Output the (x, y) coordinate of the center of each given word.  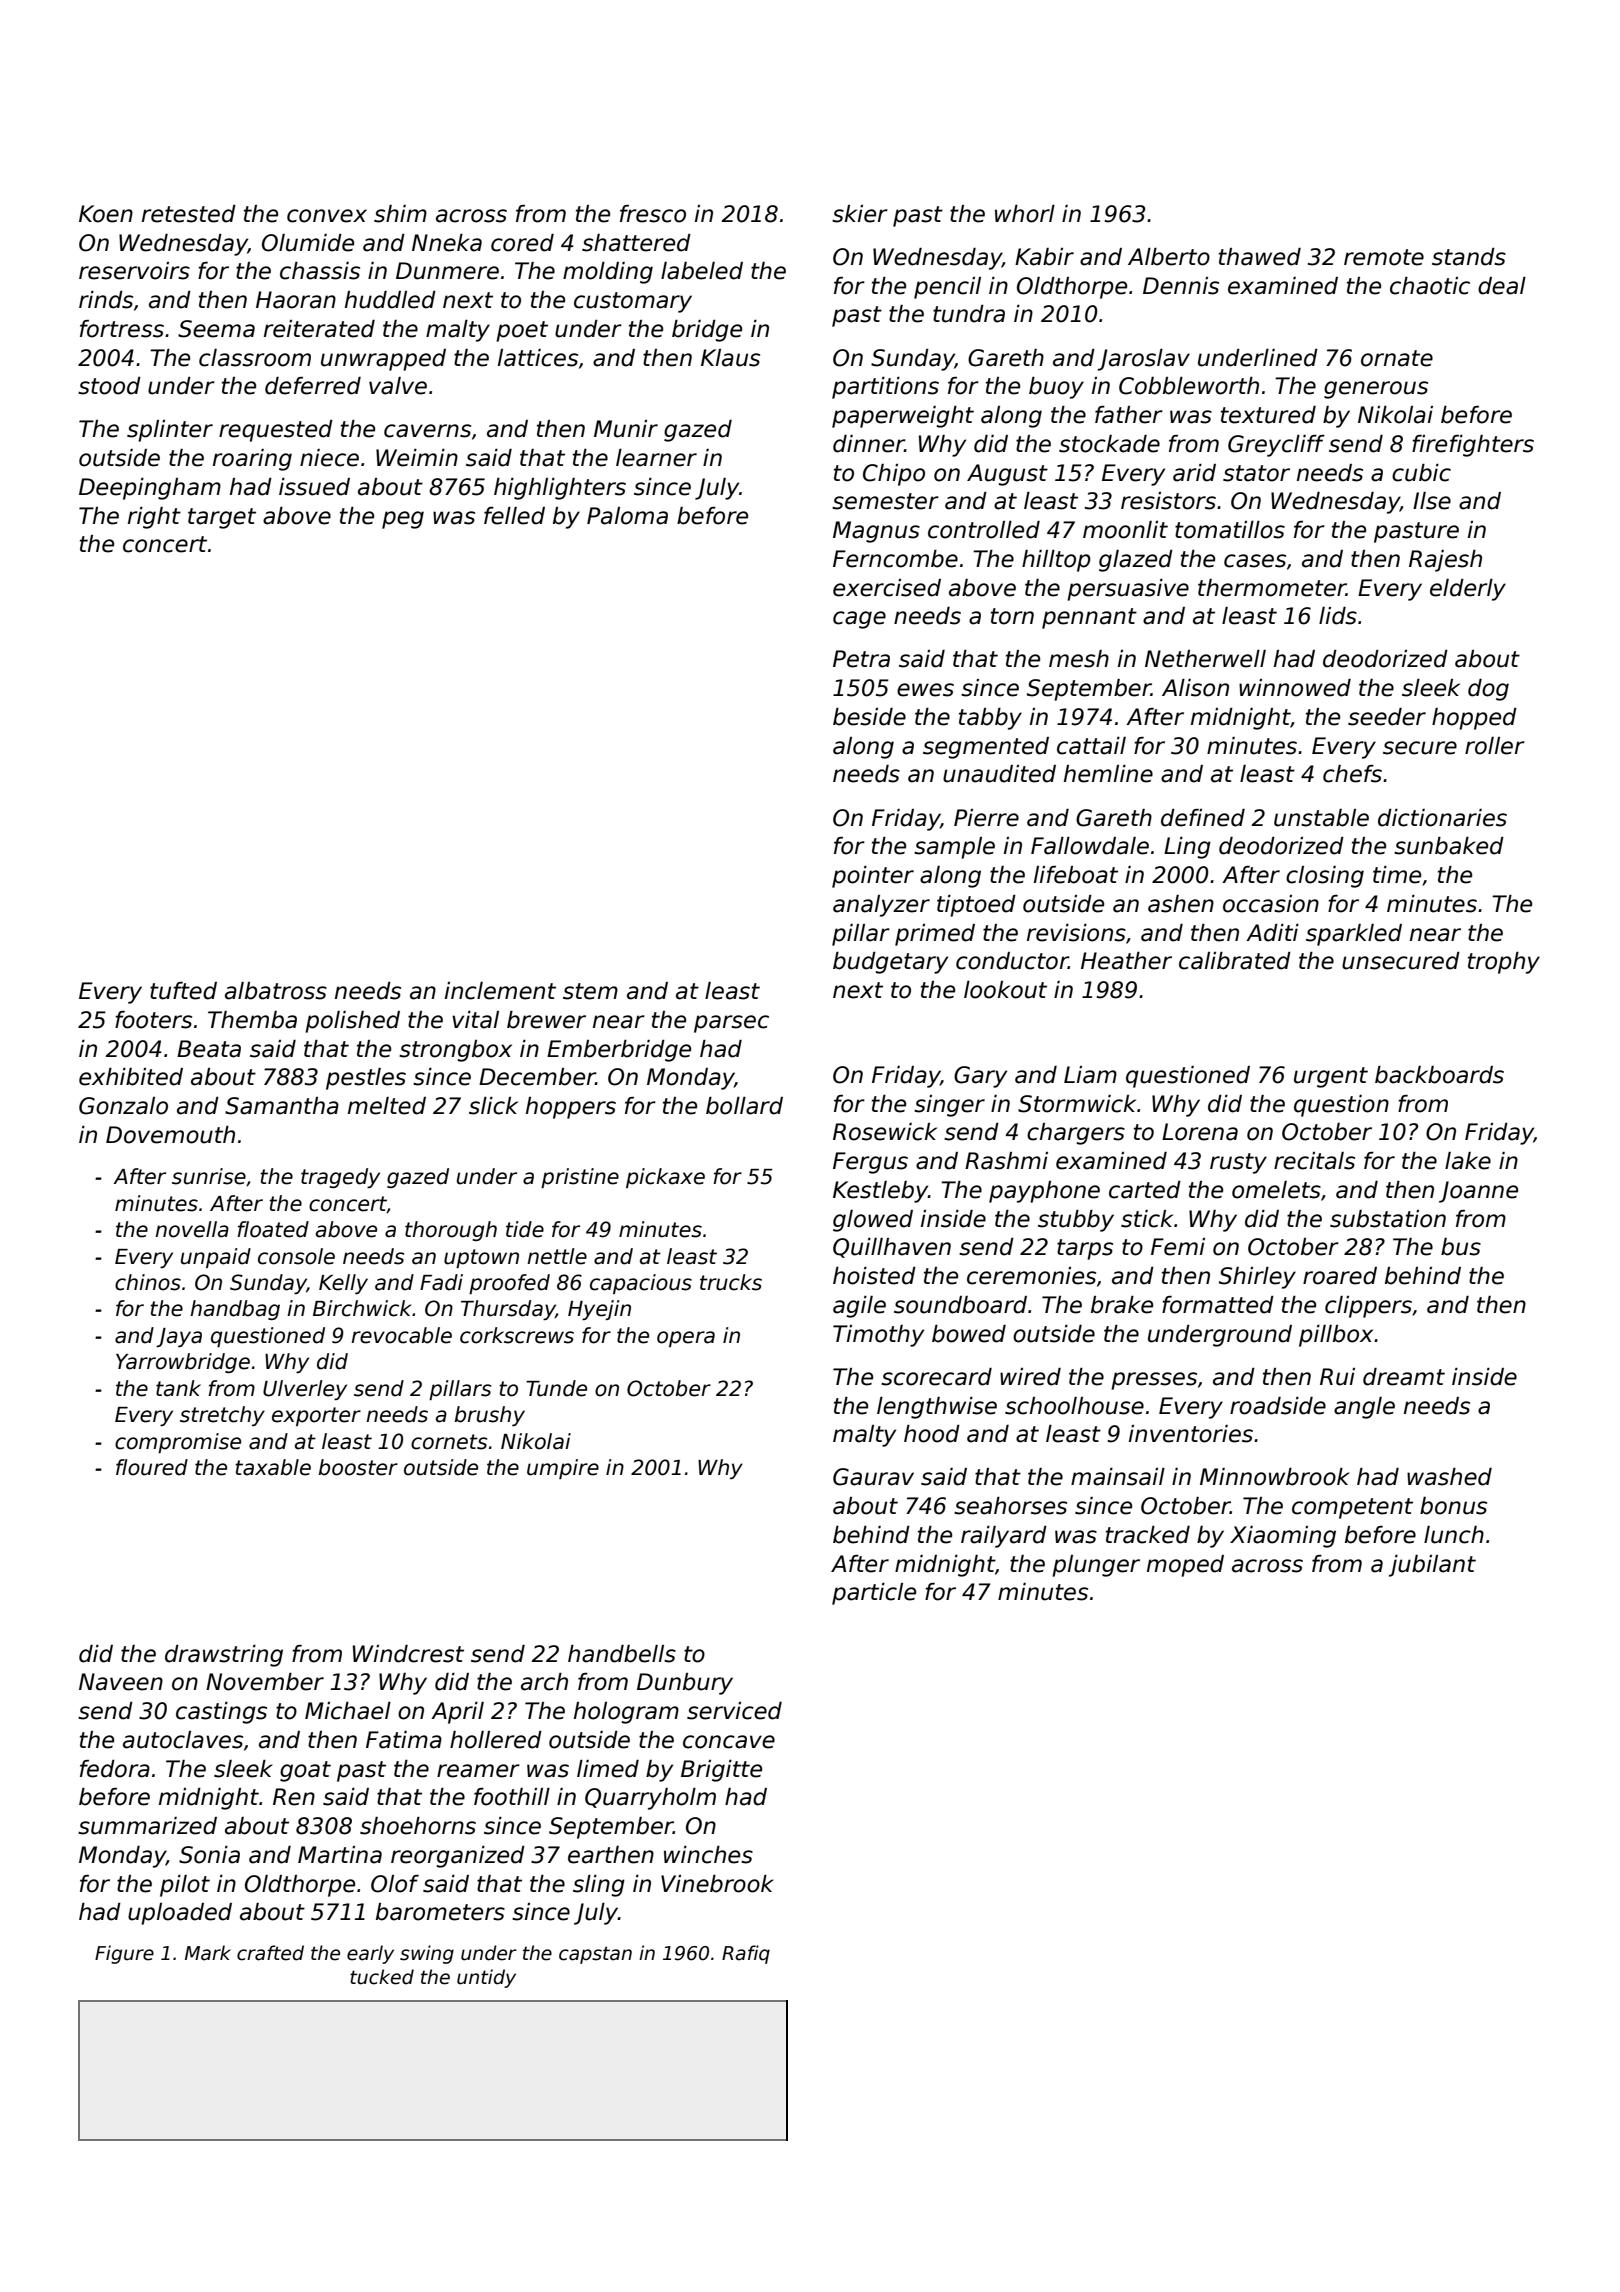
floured (152, 1467)
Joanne (1478, 1192)
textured (1268, 415)
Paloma (627, 516)
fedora (115, 1769)
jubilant (1432, 1566)
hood (932, 1434)
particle (874, 1594)
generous (1376, 390)
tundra (969, 314)
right (154, 518)
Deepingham (150, 489)
